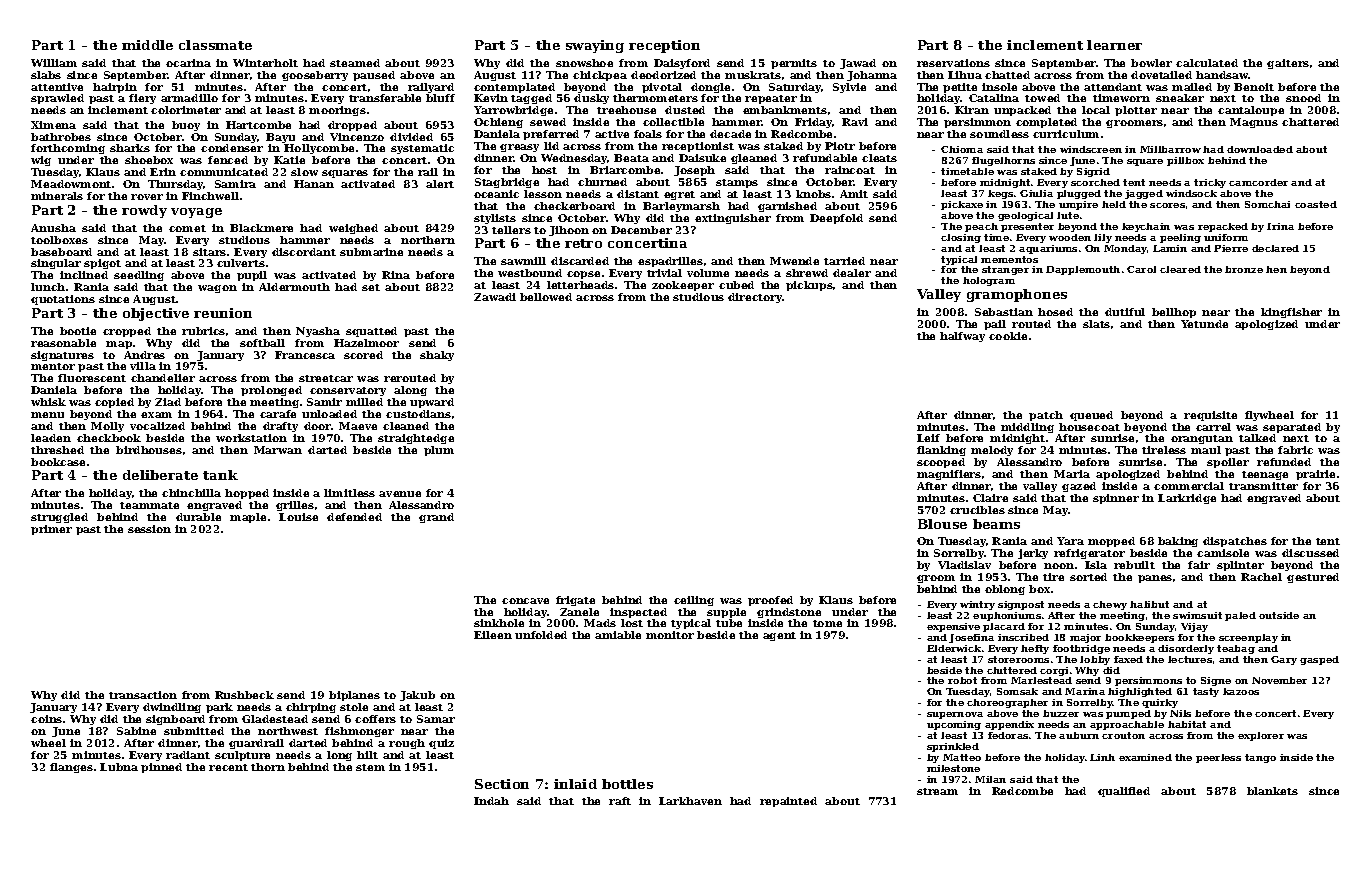 This screenshot has height=887, width=1372. I want to click on Eileen, so click(493, 635).
